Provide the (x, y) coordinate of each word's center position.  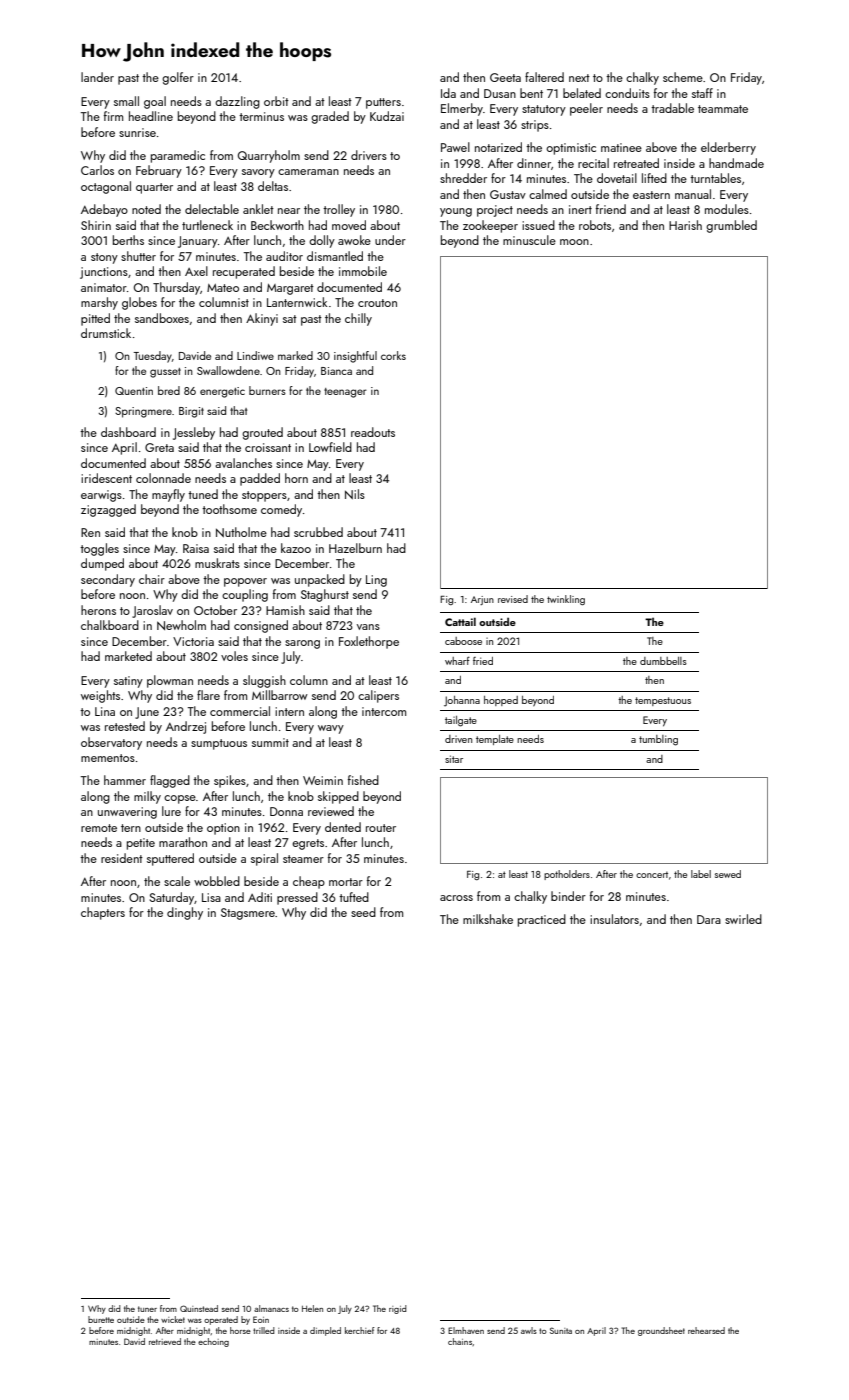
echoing (213, 1342)
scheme (683, 77)
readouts (373, 432)
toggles (99, 549)
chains (460, 1341)
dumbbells (663, 661)
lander (97, 77)
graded (330, 117)
